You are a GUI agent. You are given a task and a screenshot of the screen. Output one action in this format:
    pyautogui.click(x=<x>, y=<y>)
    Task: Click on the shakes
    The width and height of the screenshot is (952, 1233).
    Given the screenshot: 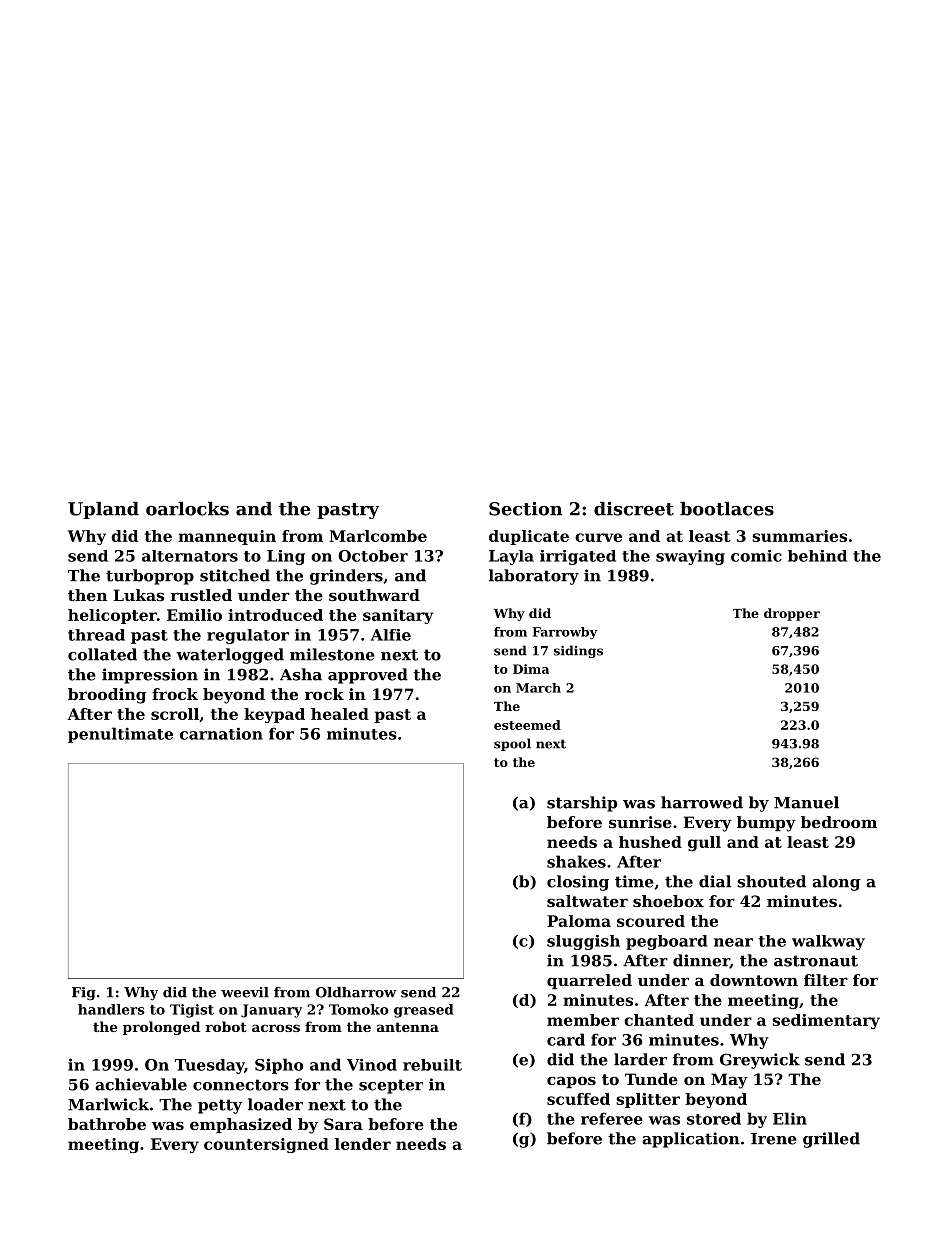 What is the action you would take?
    pyautogui.click(x=576, y=861)
